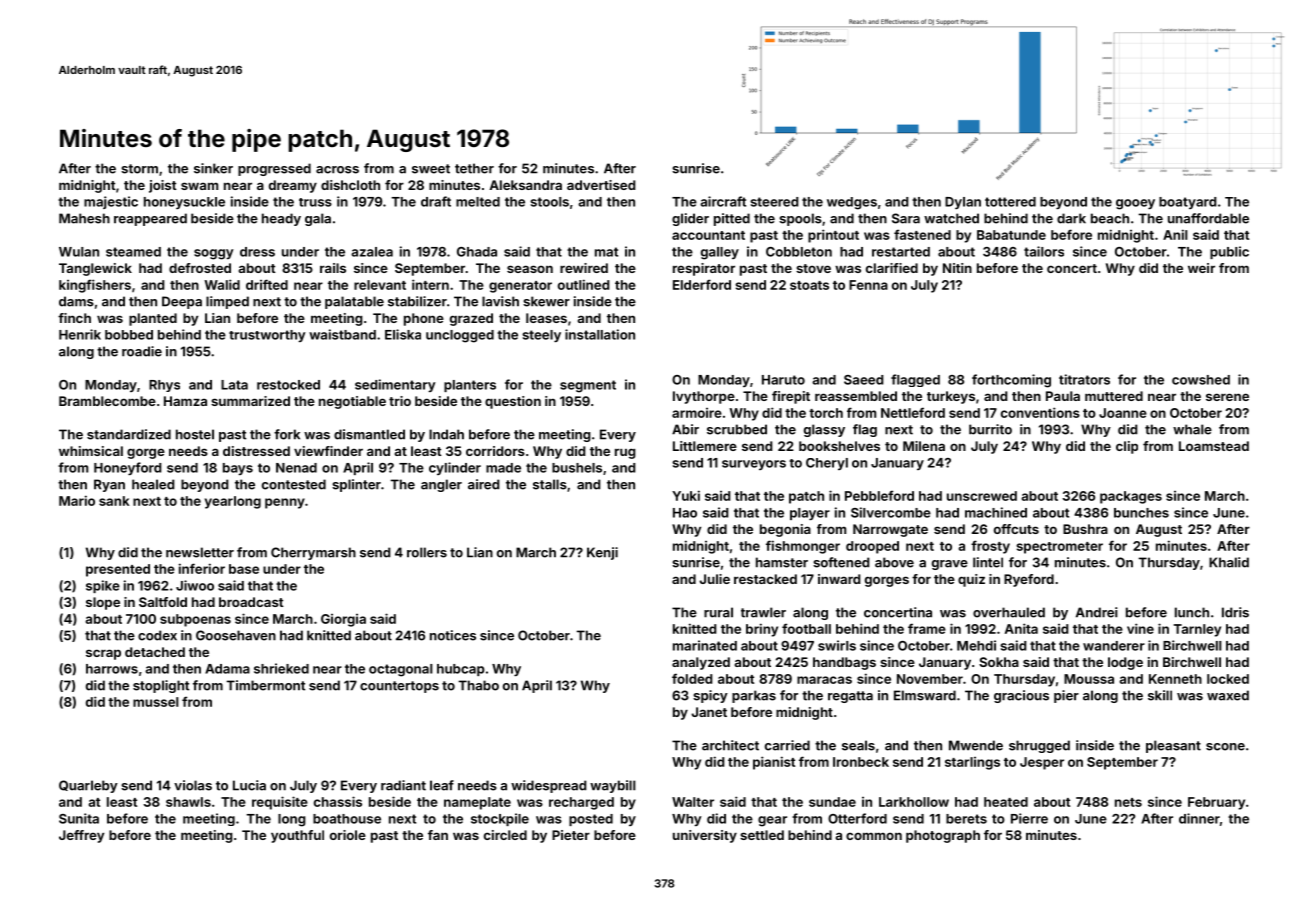 The image size is (1308, 924). I want to click on Joanne, so click(1123, 413).
